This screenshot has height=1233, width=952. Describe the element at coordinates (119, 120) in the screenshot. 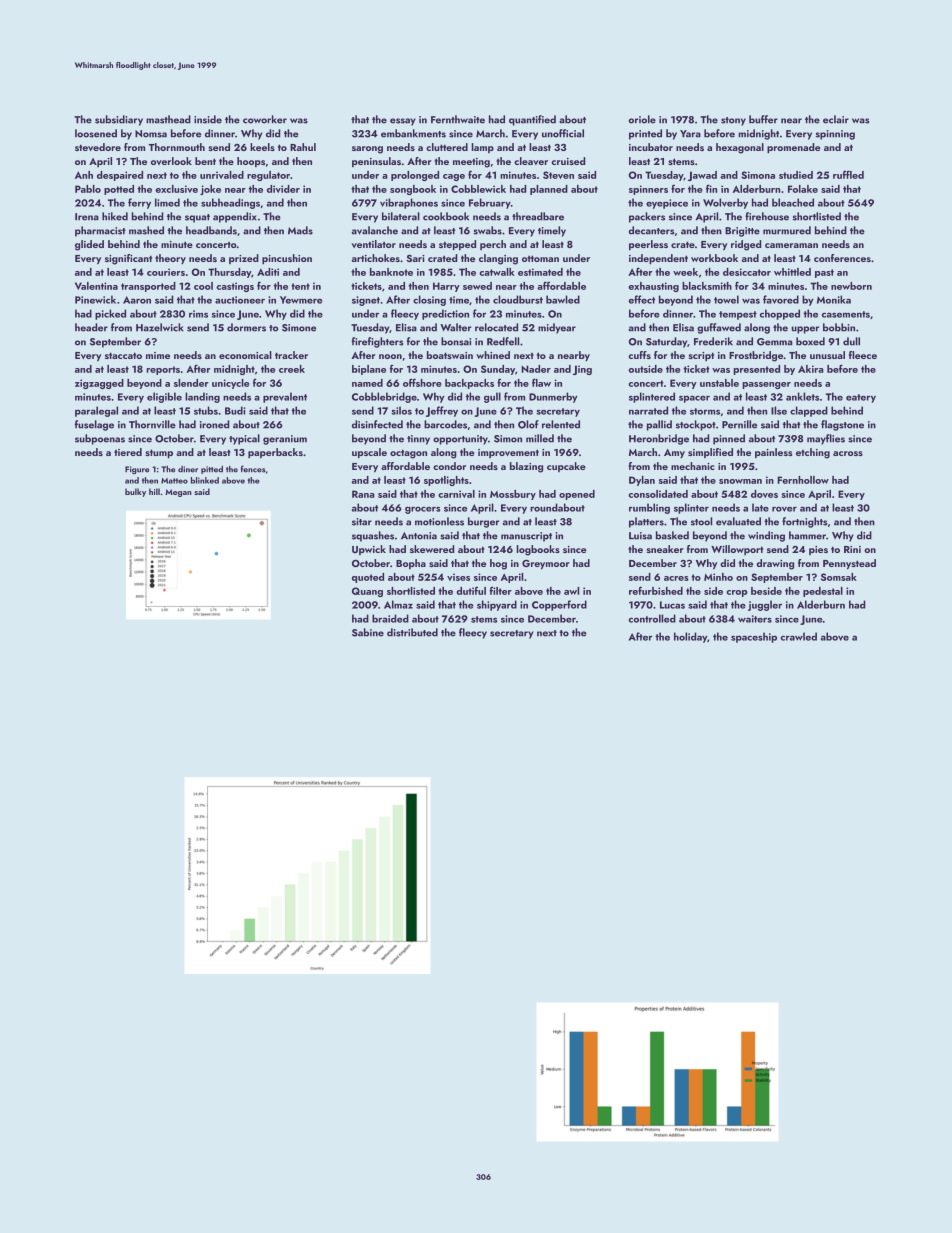

I see `subsidiary` at that location.
